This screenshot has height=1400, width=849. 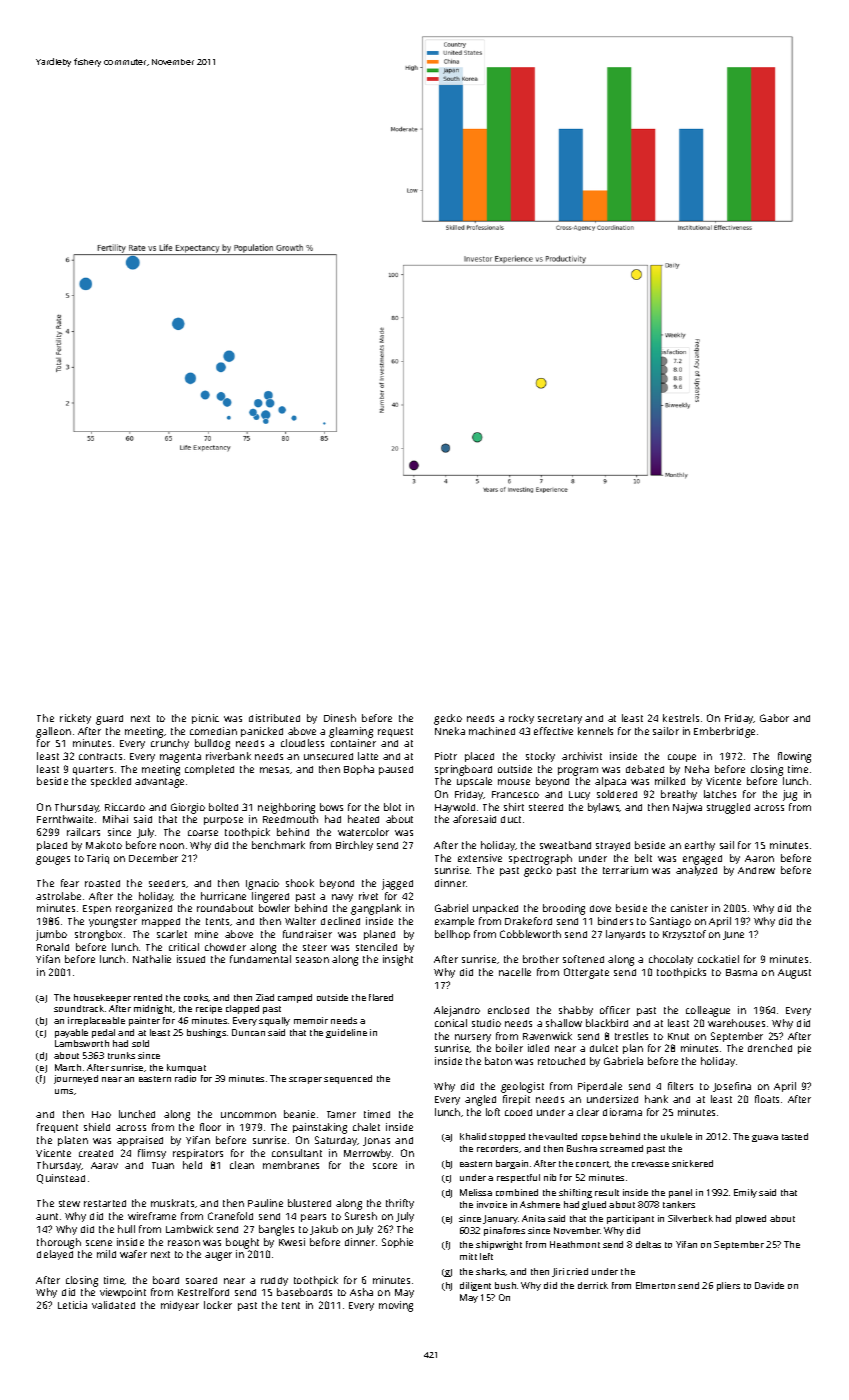 I want to click on bolted, so click(x=223, y=807).
